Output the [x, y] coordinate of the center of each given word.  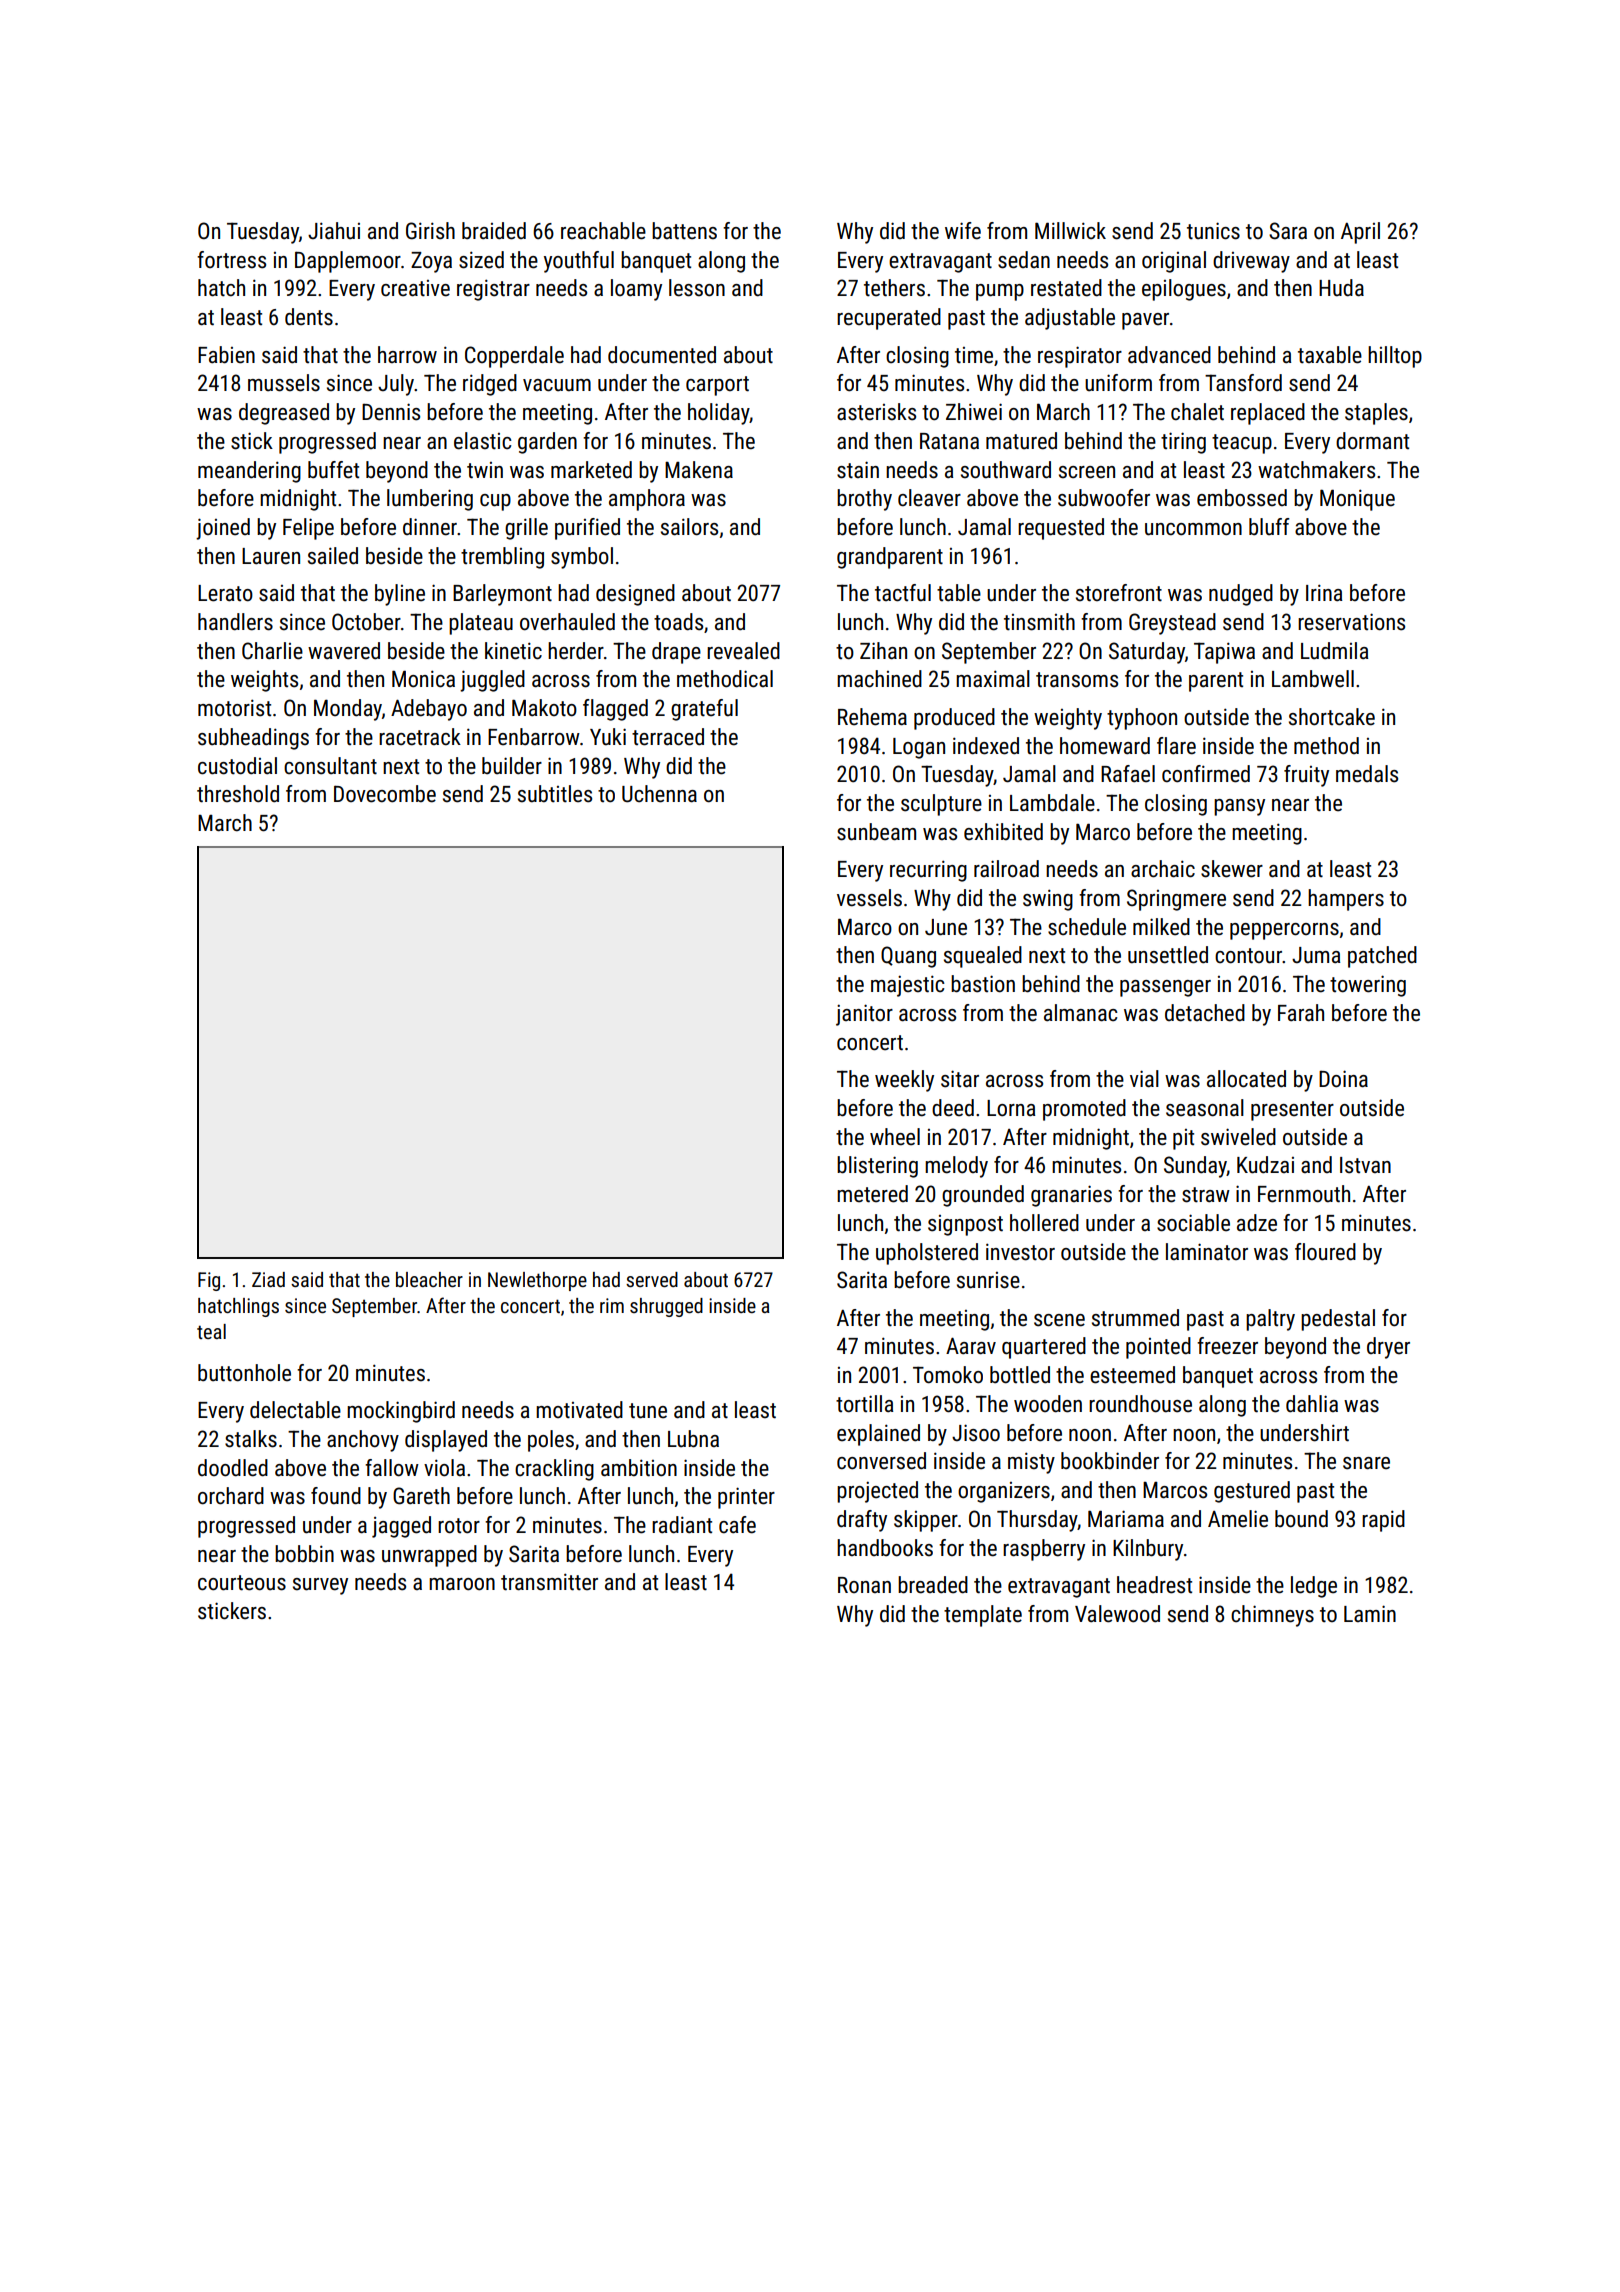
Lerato [225, 593]
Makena [699, 470]
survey [320, 1586]
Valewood [1117, 1614]
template [983, 1616]
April [1360, 233]
